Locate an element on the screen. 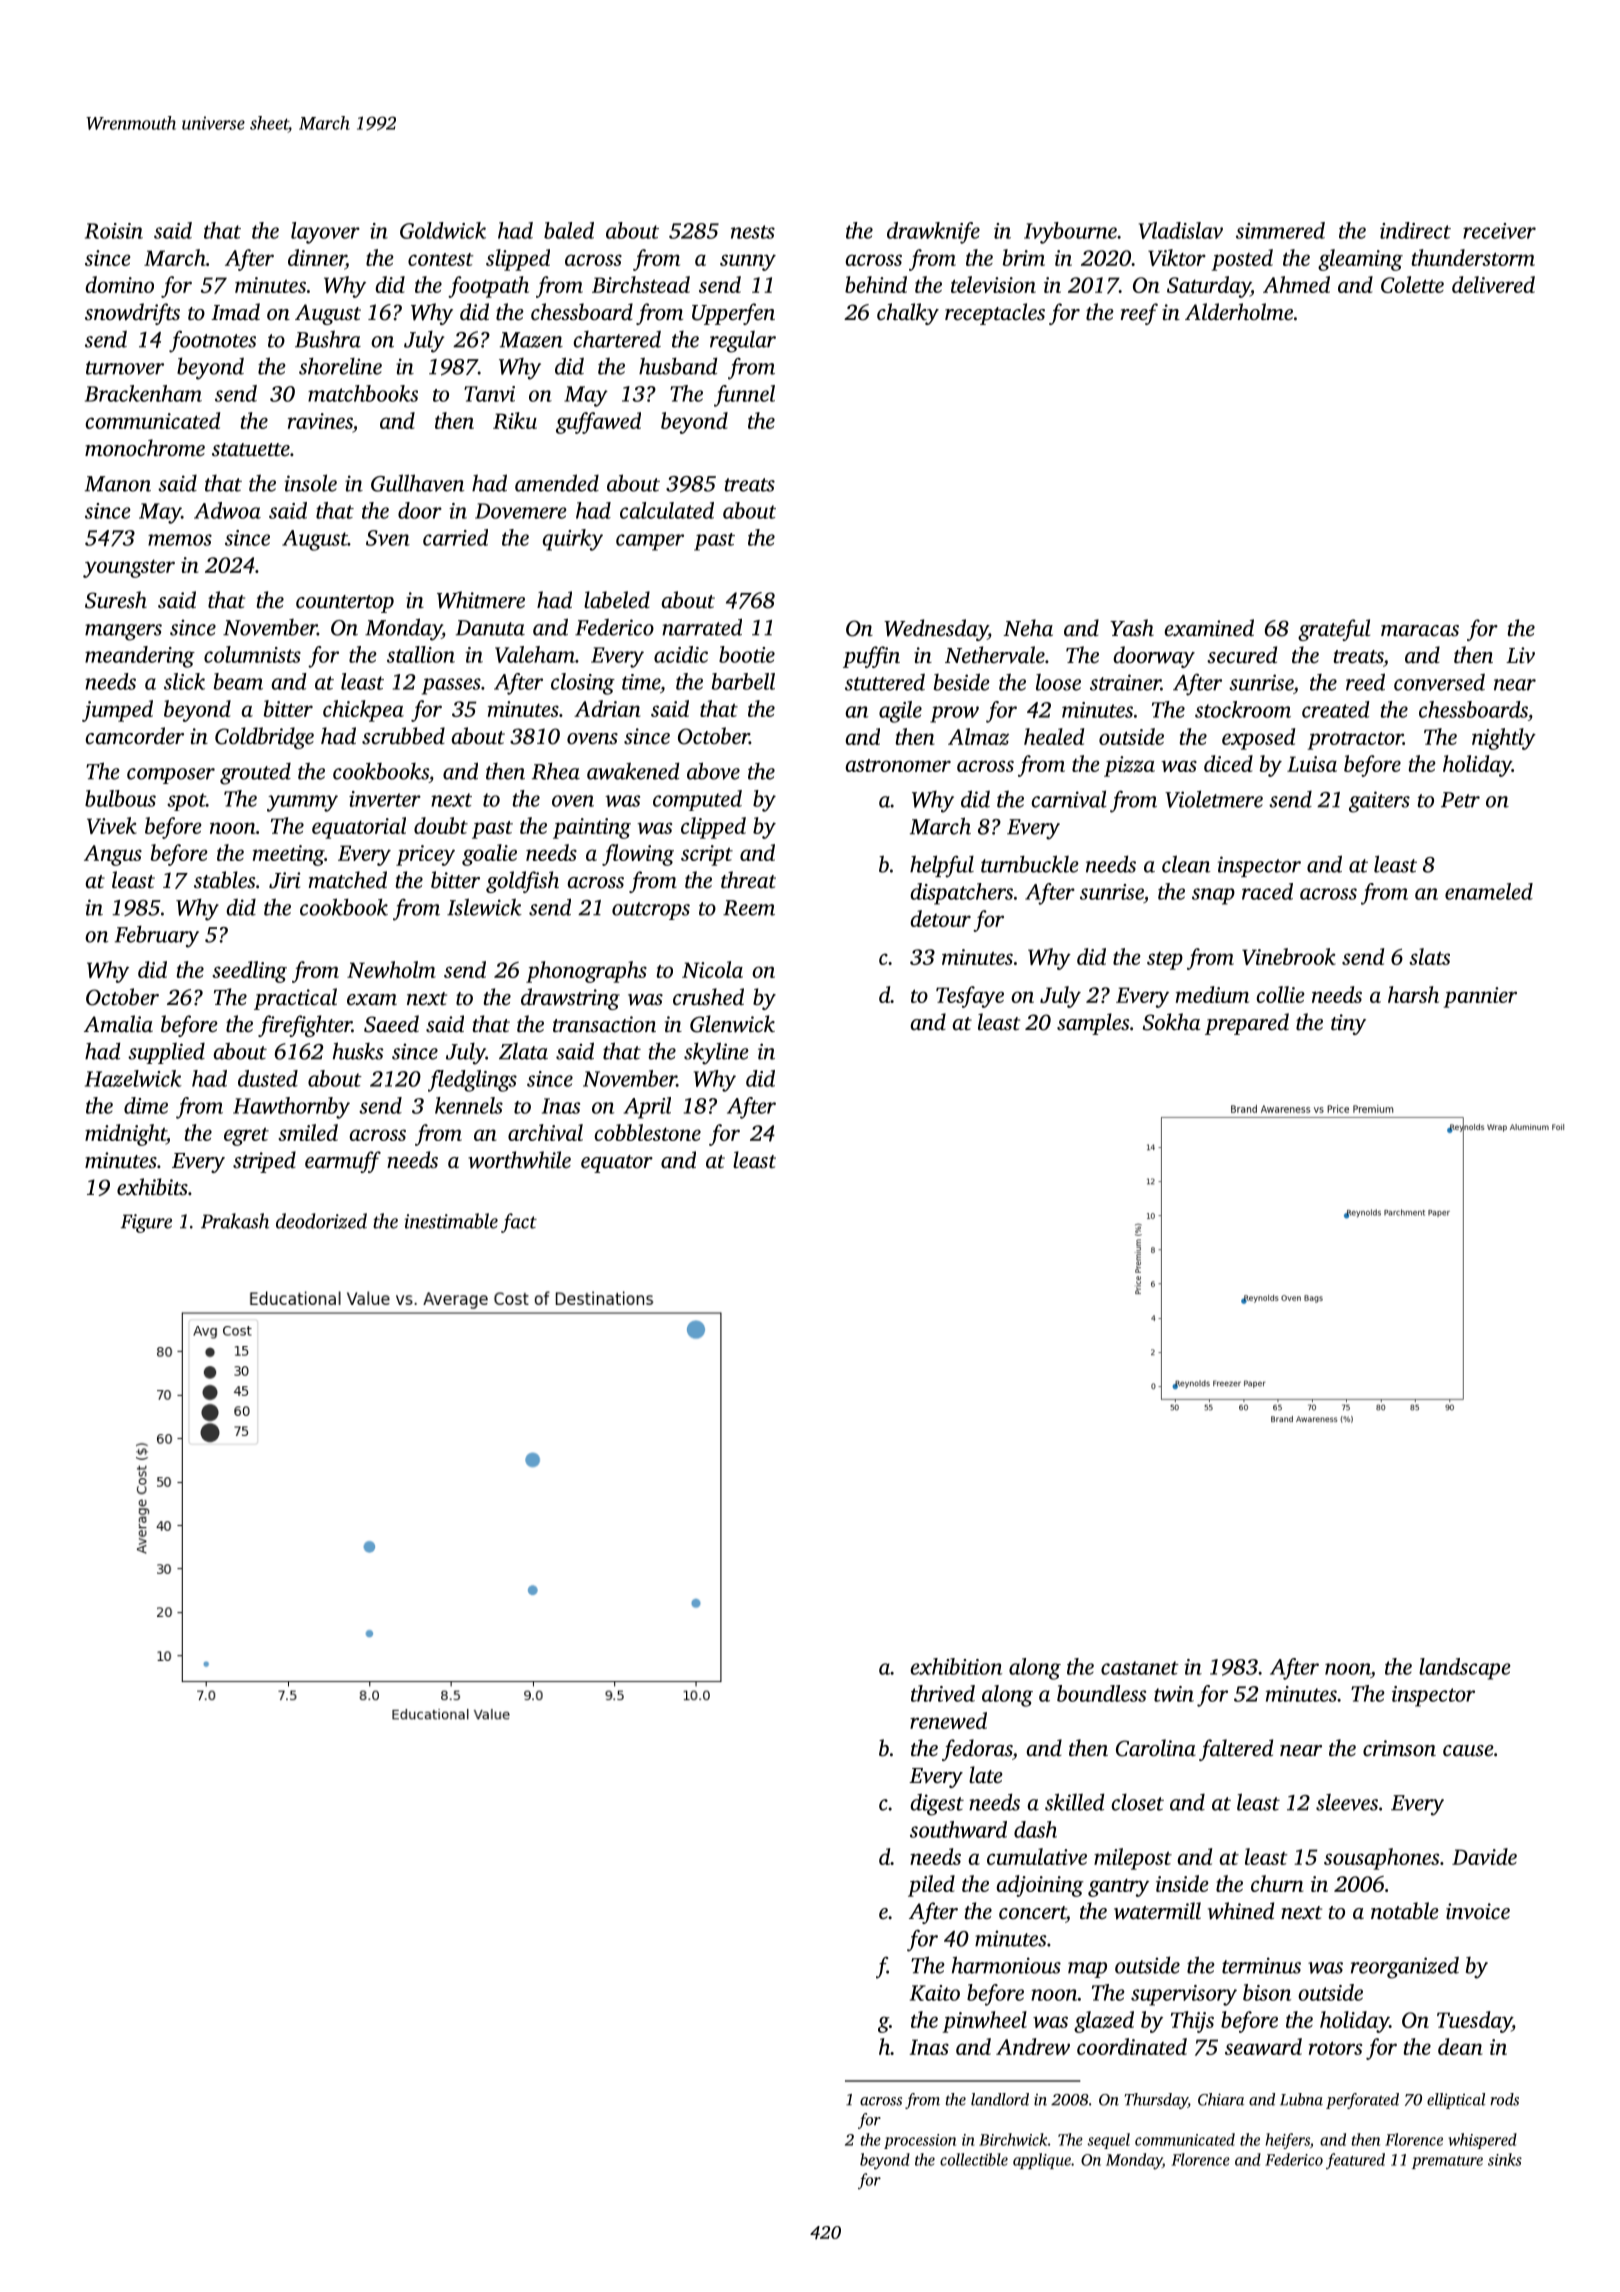 The image size is (1620, 2292). layover is located at coordinates (325, 233).
